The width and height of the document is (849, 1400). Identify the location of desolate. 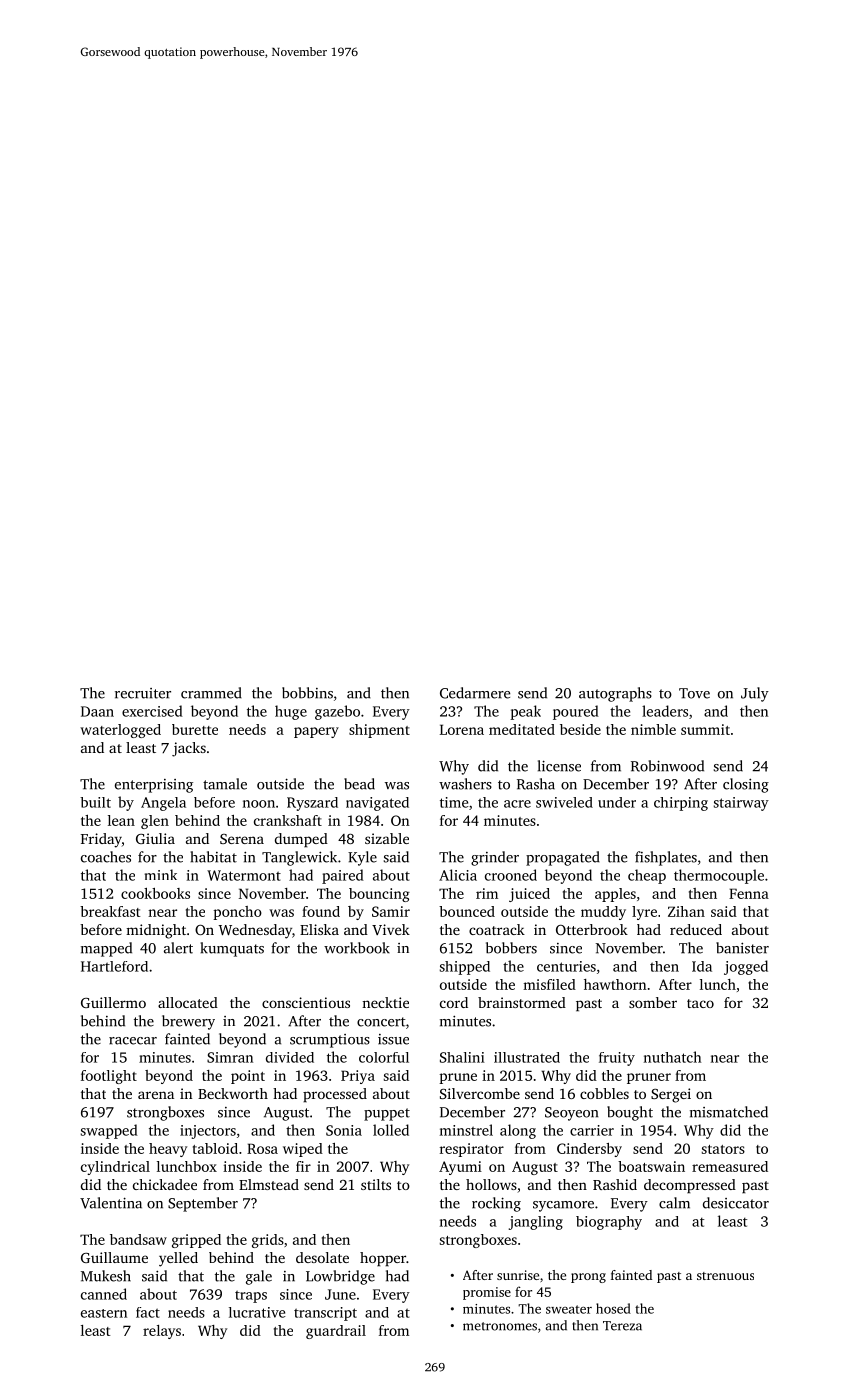
(322, 1257).
